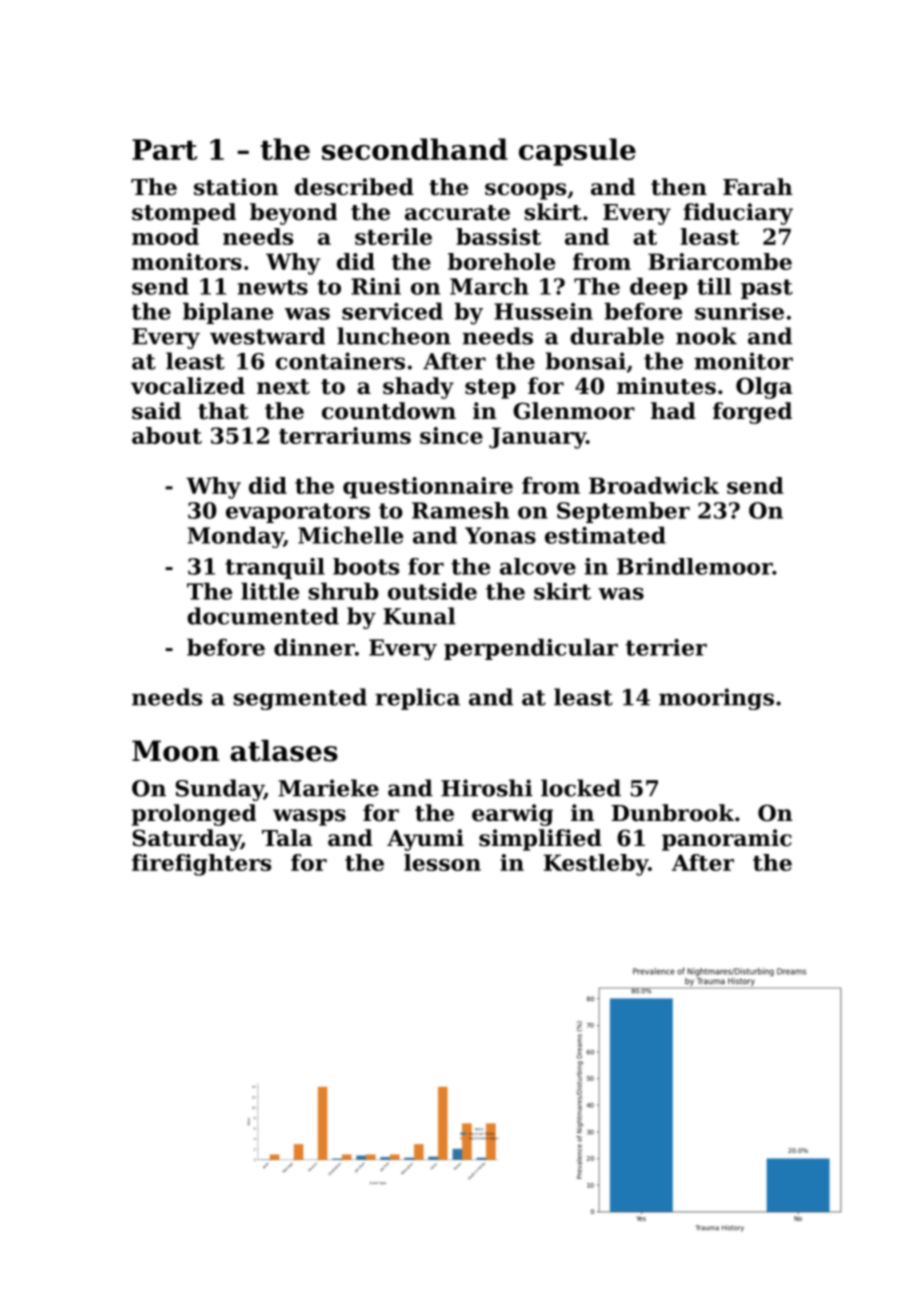 Image resolution: width=924 pixels, height=1311 pixels. I want to click on Marieke, so click(328, 788).
